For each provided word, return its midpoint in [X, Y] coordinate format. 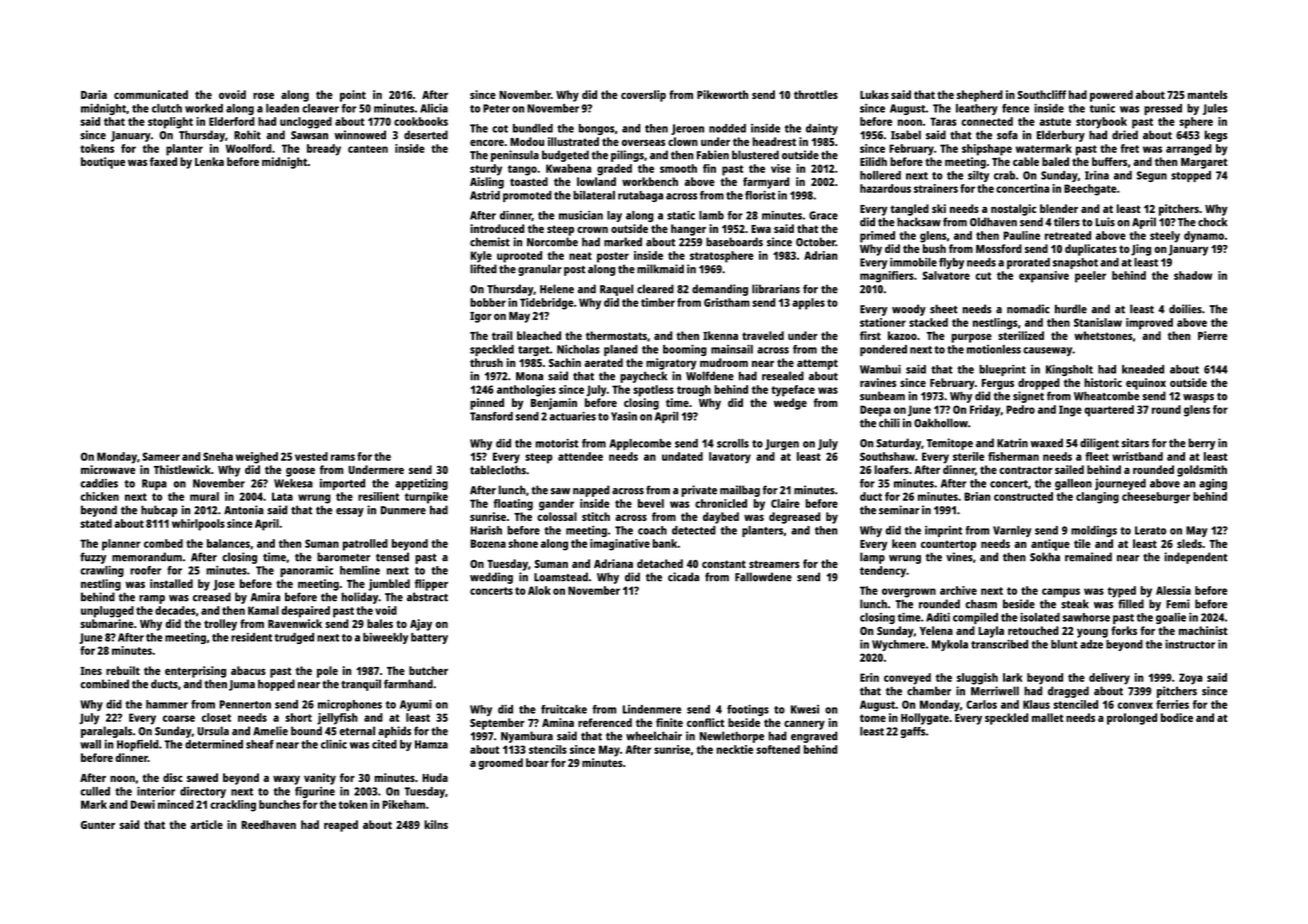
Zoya [1191, 679]
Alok [539, 590]
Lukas [874, 94]
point [353, 96]
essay [350, 512]
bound [306, 731]
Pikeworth [722, 94]
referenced [605, 722]
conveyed [907, 679]
